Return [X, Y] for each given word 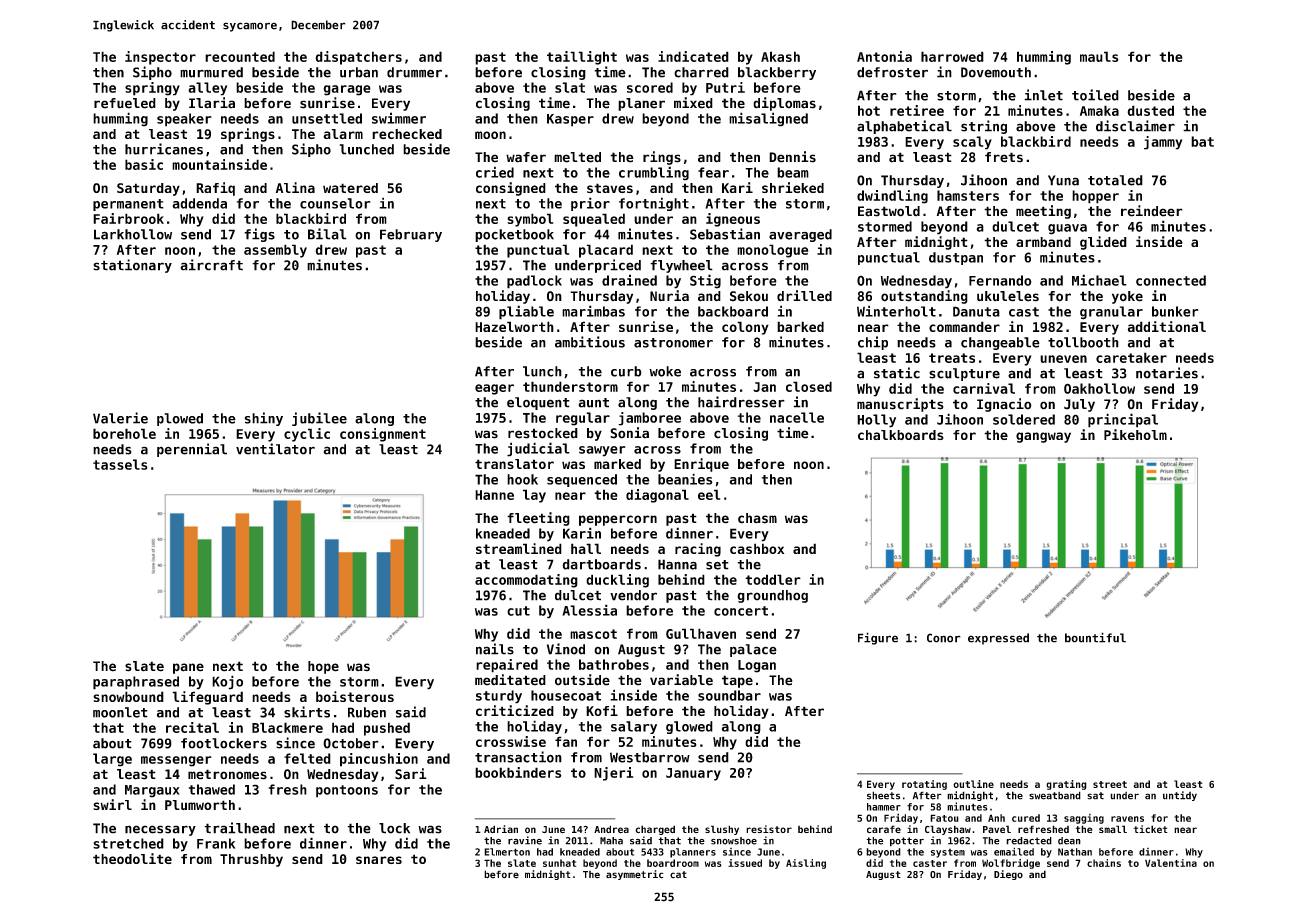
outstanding [924, 297]
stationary [132, 266]
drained [629, 280]
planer [641, 104]
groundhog [772, 596]
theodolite [132, 858]
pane [188, 668]
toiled [1095, 95]
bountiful [1095, 637]
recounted [240, 56]
